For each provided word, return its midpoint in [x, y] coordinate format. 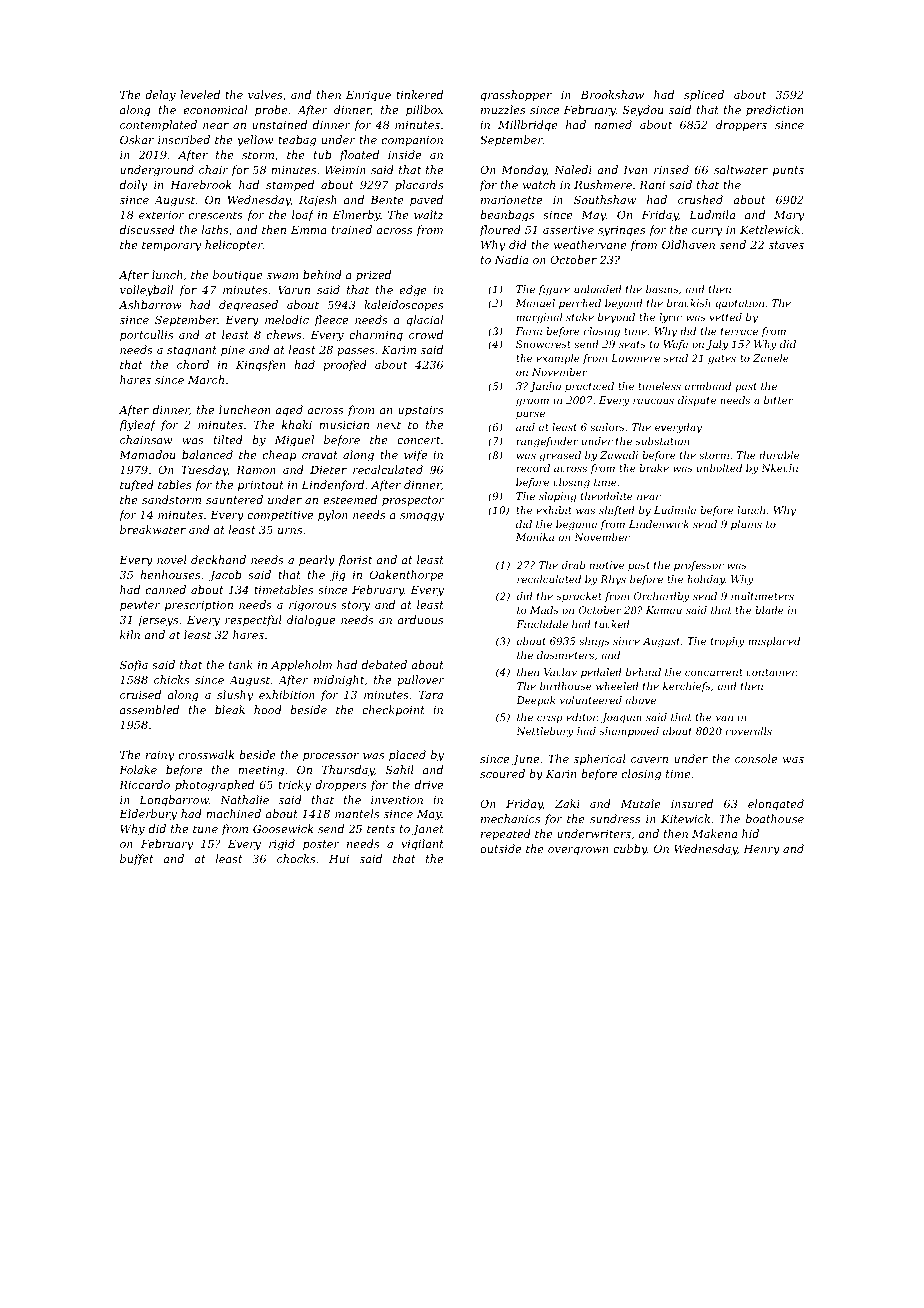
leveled [200, 94]
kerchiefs [687, 687]
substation [662, 441]
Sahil [399, 769]
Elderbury [148, 815]
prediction [774, 111]
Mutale [641, 803]
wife [415, 456]
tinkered [419, 94]
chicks [171, 679]
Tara [431, 695]
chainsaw [146, 439]
